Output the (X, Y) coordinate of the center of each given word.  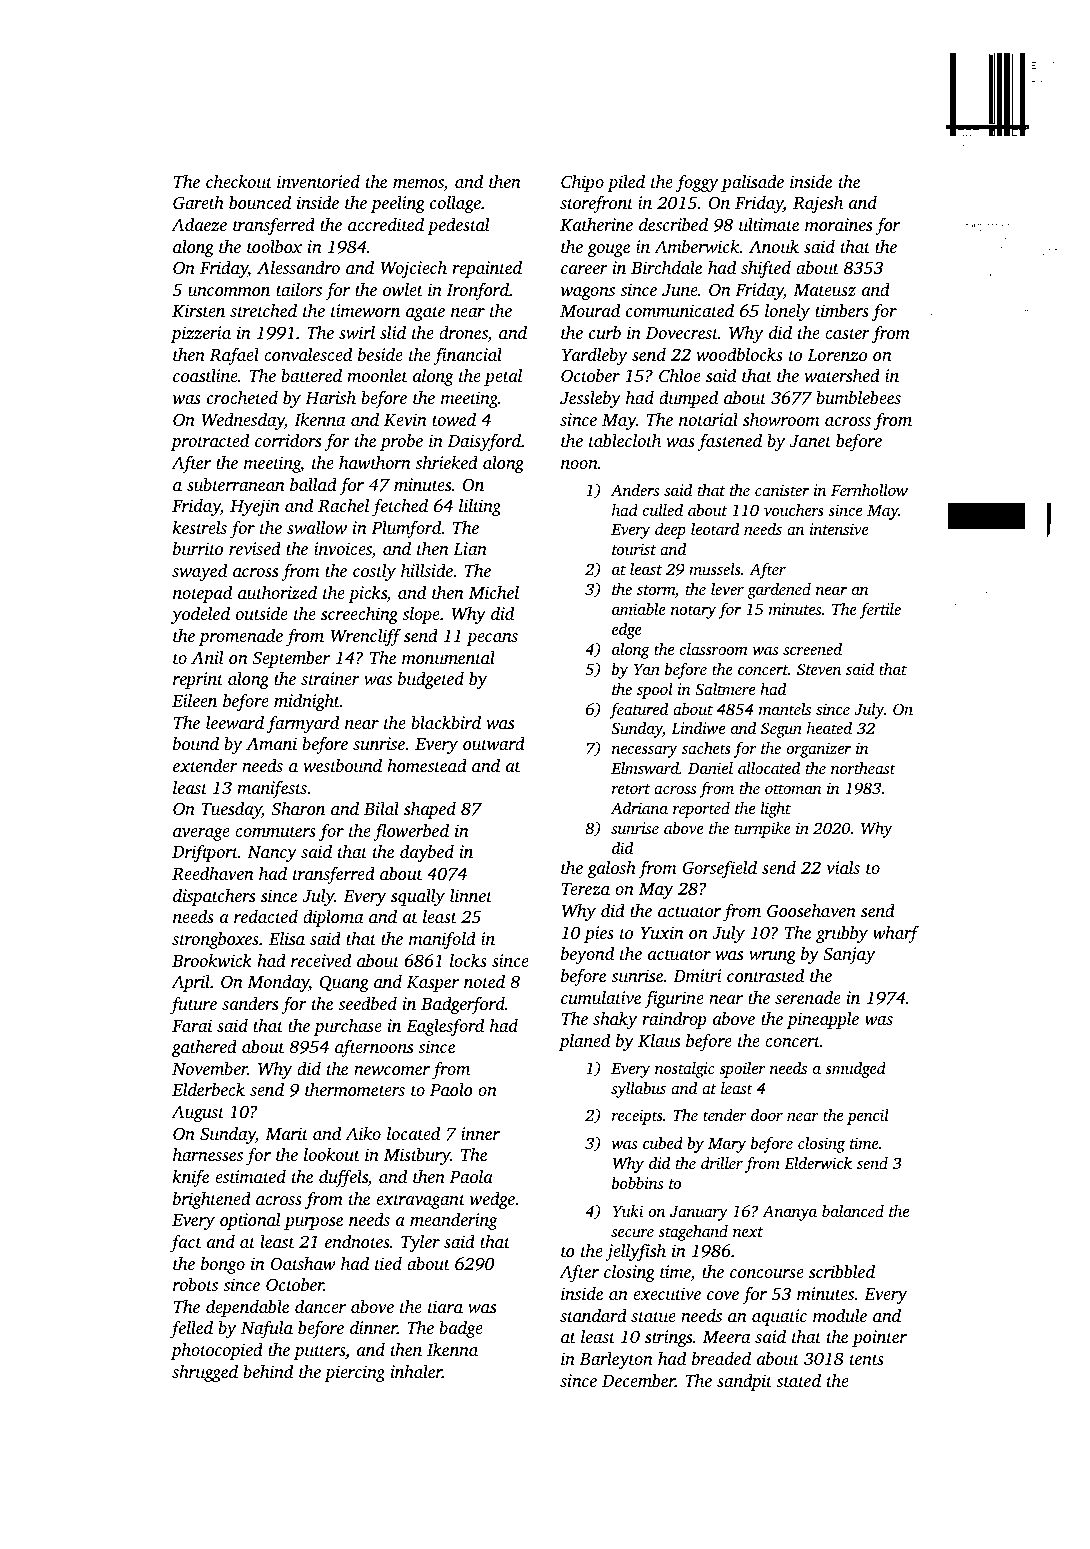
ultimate (769, 224)
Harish (330, 397)
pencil (868, 1117)
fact (186, 1243)
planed (584, 1042)
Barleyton (616, 1360)
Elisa (287, 938)
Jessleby (590, 399)
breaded (721, 1358)
